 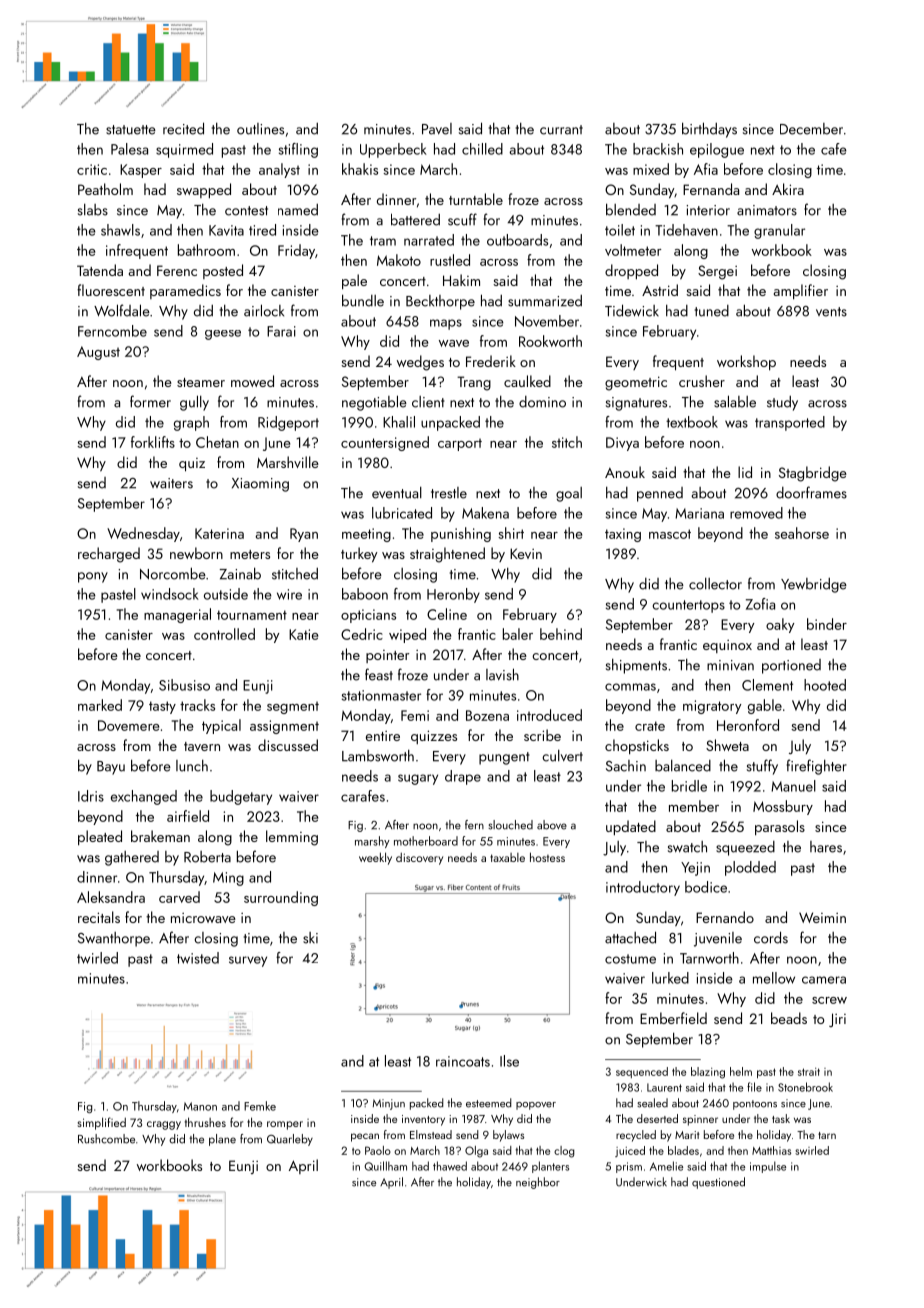 What do you see at coordinates (194, 403) in the image?
I see `gully` at bounding box center [194, 403].
